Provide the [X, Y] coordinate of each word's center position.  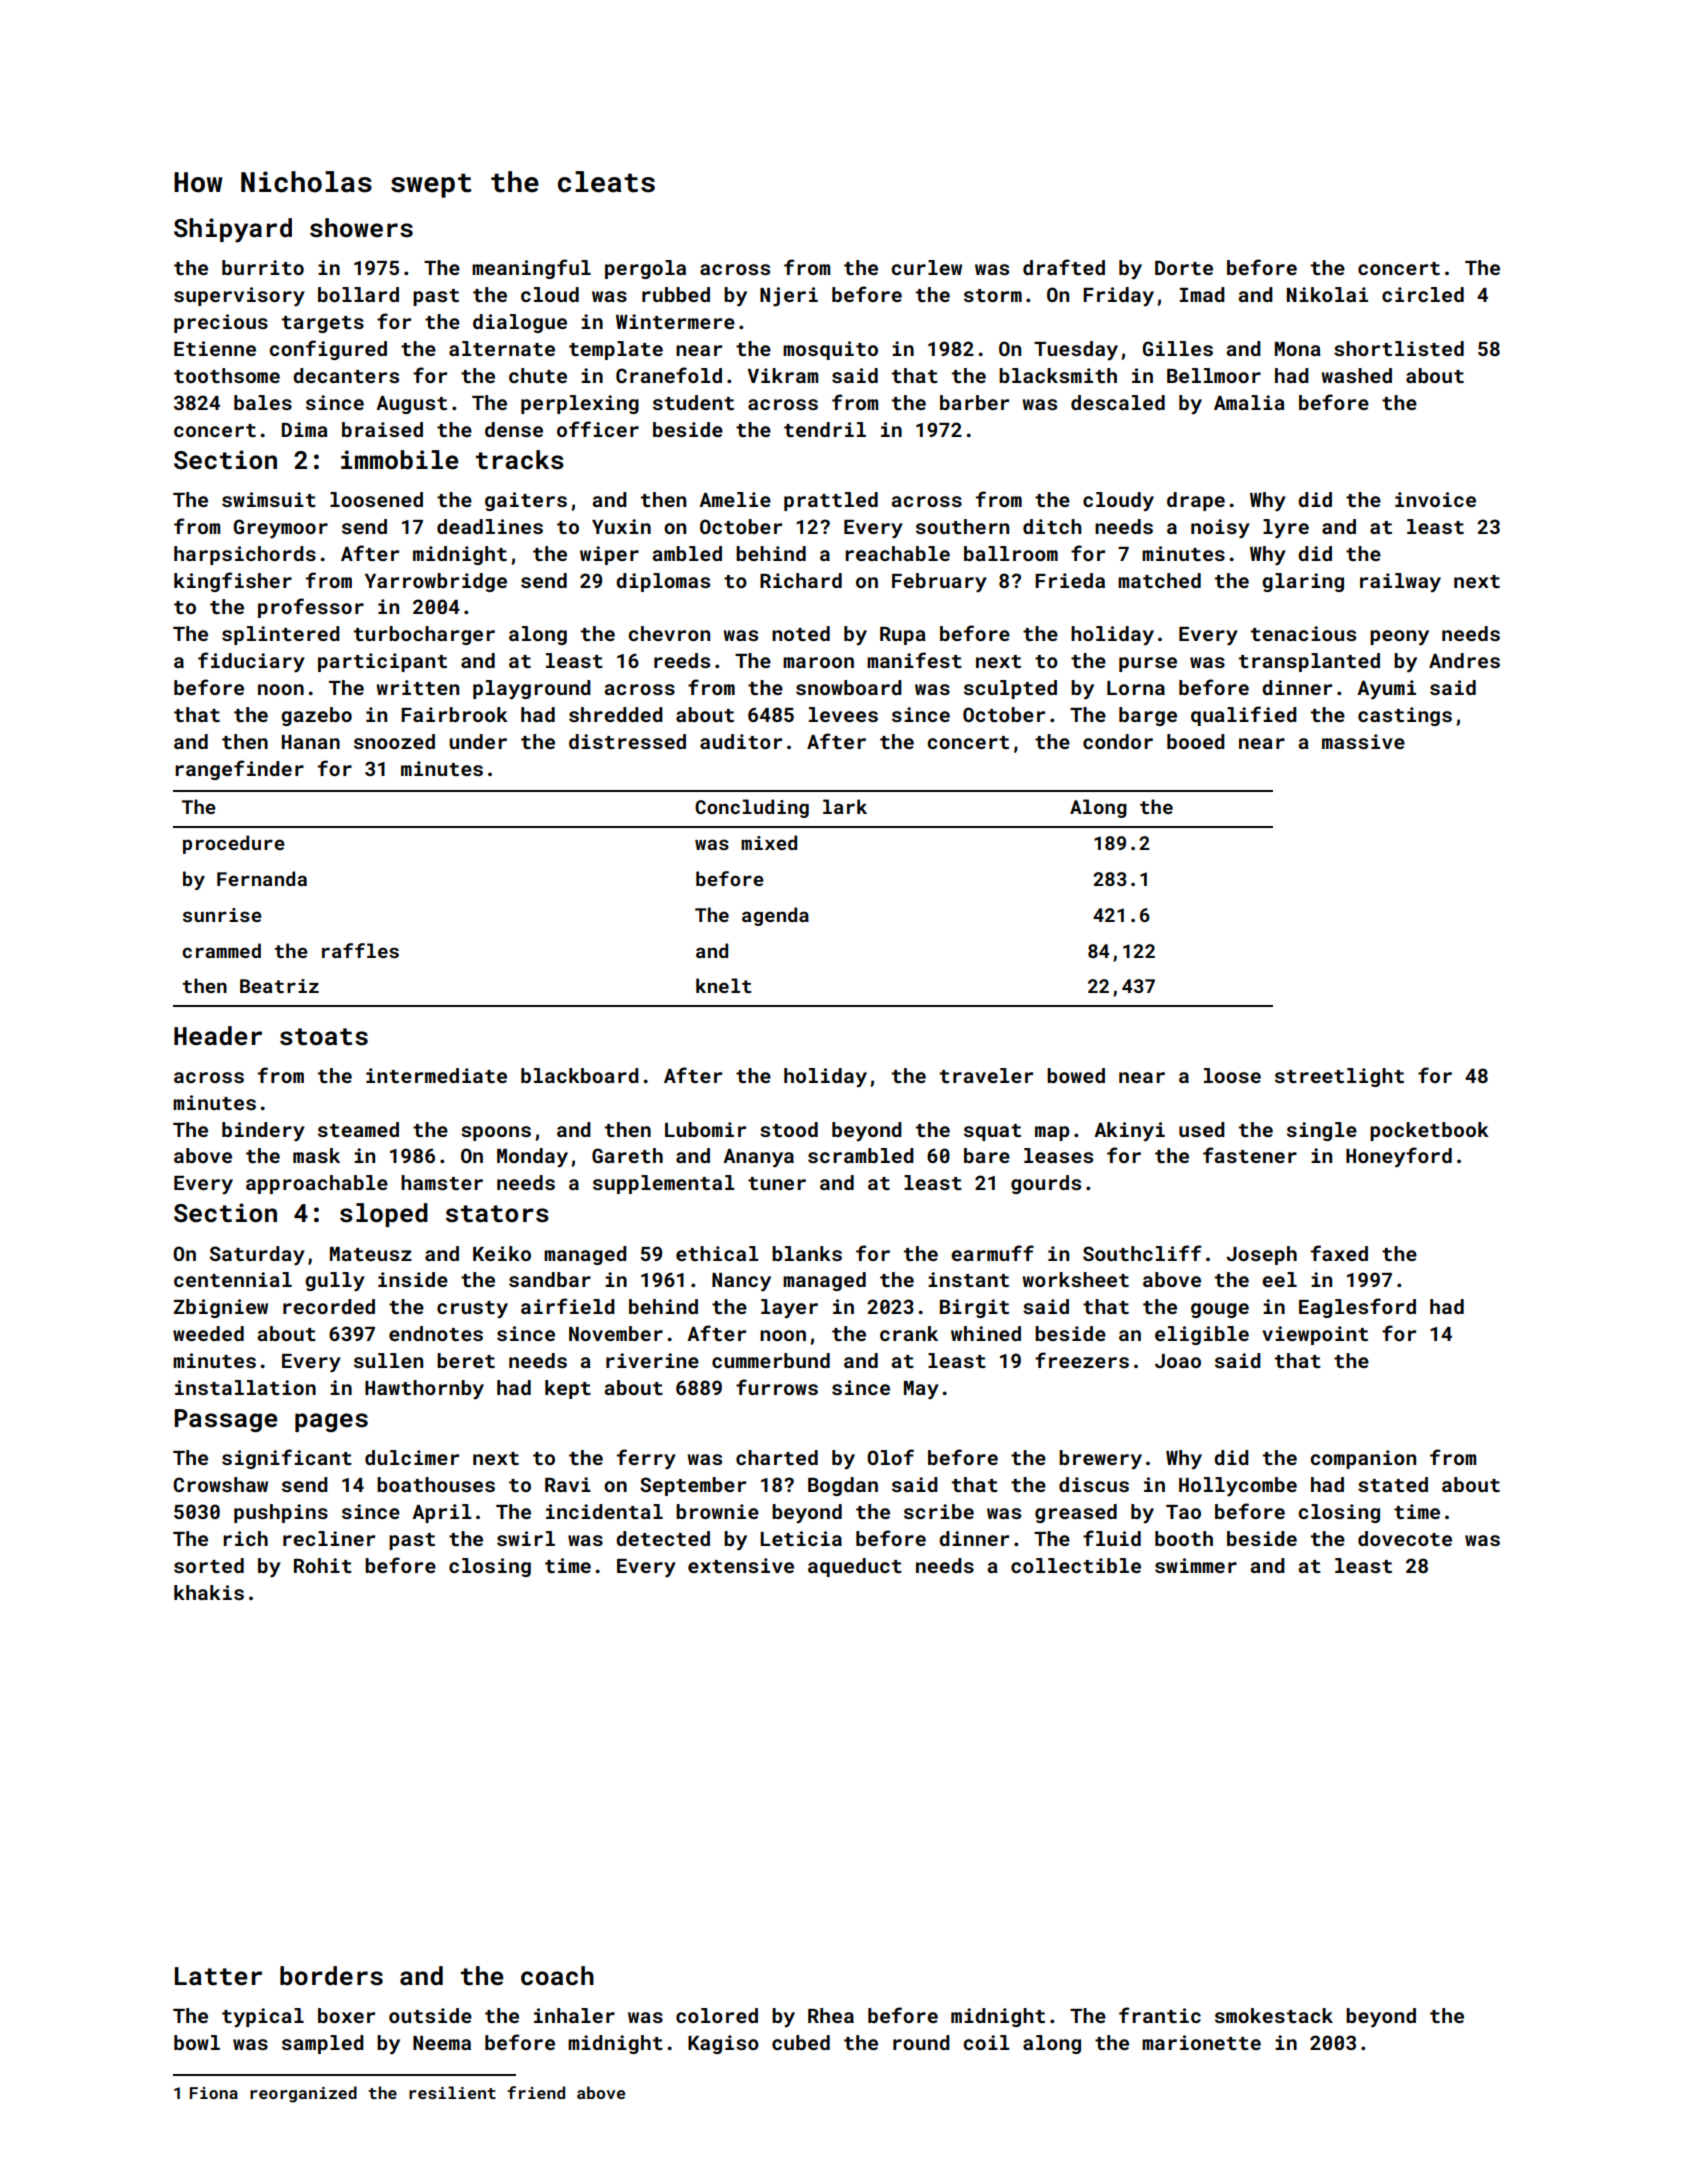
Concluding [752, 808]
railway [1400, 582]
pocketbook [1429, 1131]
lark [845, 806]
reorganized [303, 2094]
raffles [360, 950]
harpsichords [245, 555]
